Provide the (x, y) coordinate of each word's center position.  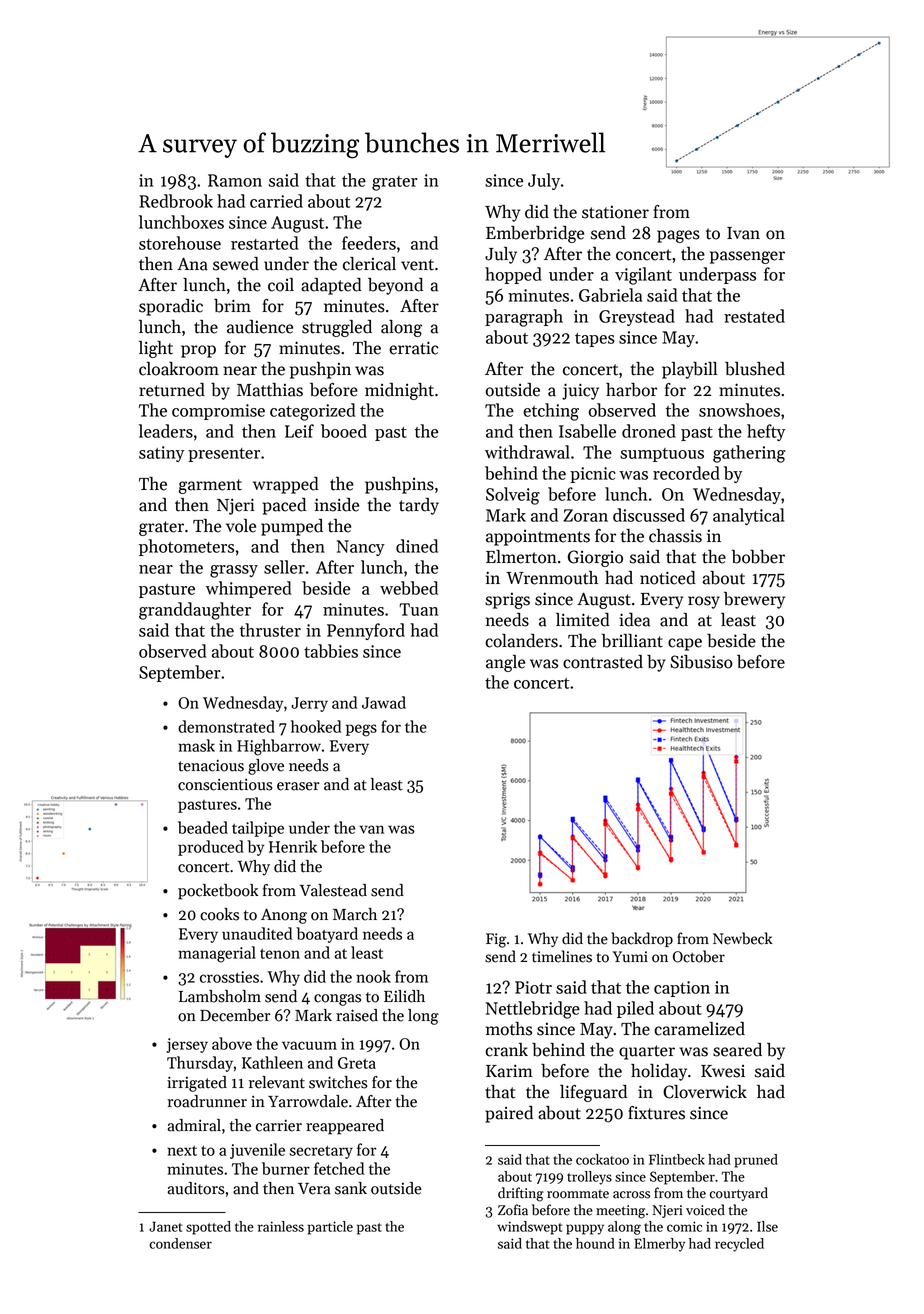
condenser (181, 1243)
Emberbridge (535, 234)
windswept (529, 1228)
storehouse (180, 243)
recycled (739, 1245)
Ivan (743, 233)
